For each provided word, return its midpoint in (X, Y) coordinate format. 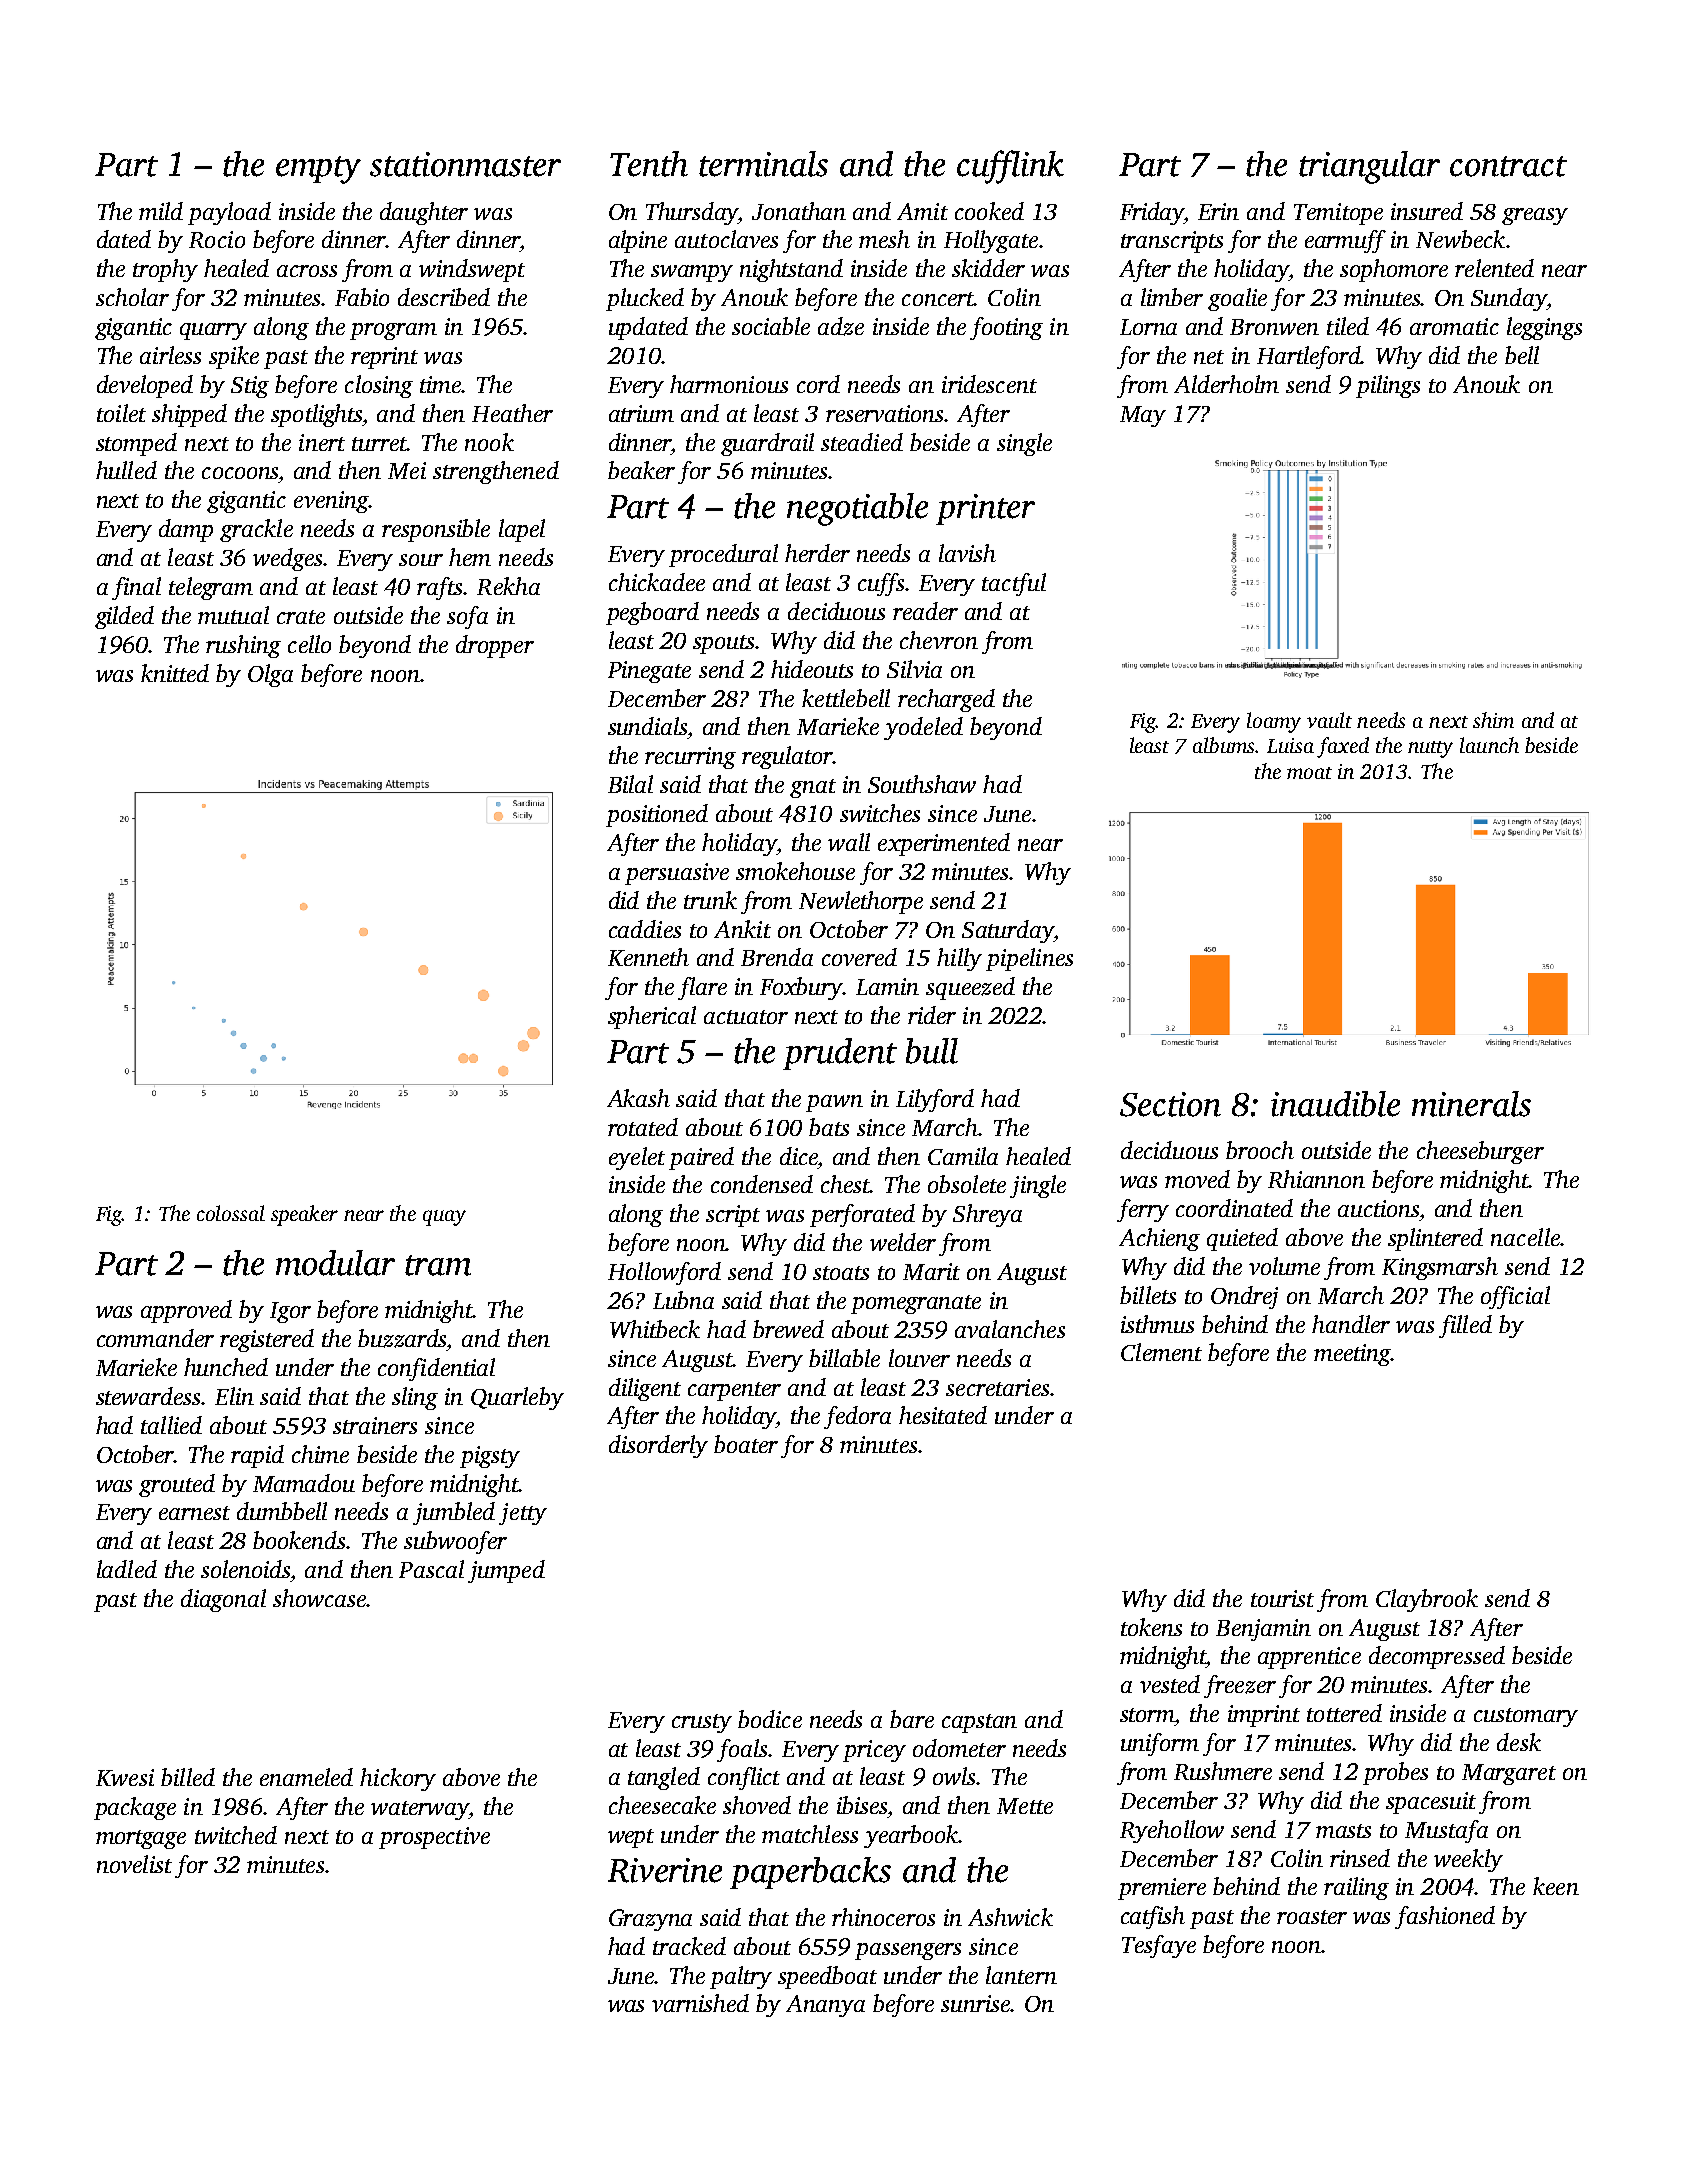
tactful (1014, 584)
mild (161, 211)
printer (985, 509)
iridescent (989, 384)
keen (1556, 1886)
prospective (434, 1838)
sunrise (976, 2003)
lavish (967, 553)
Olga (270, 675)
